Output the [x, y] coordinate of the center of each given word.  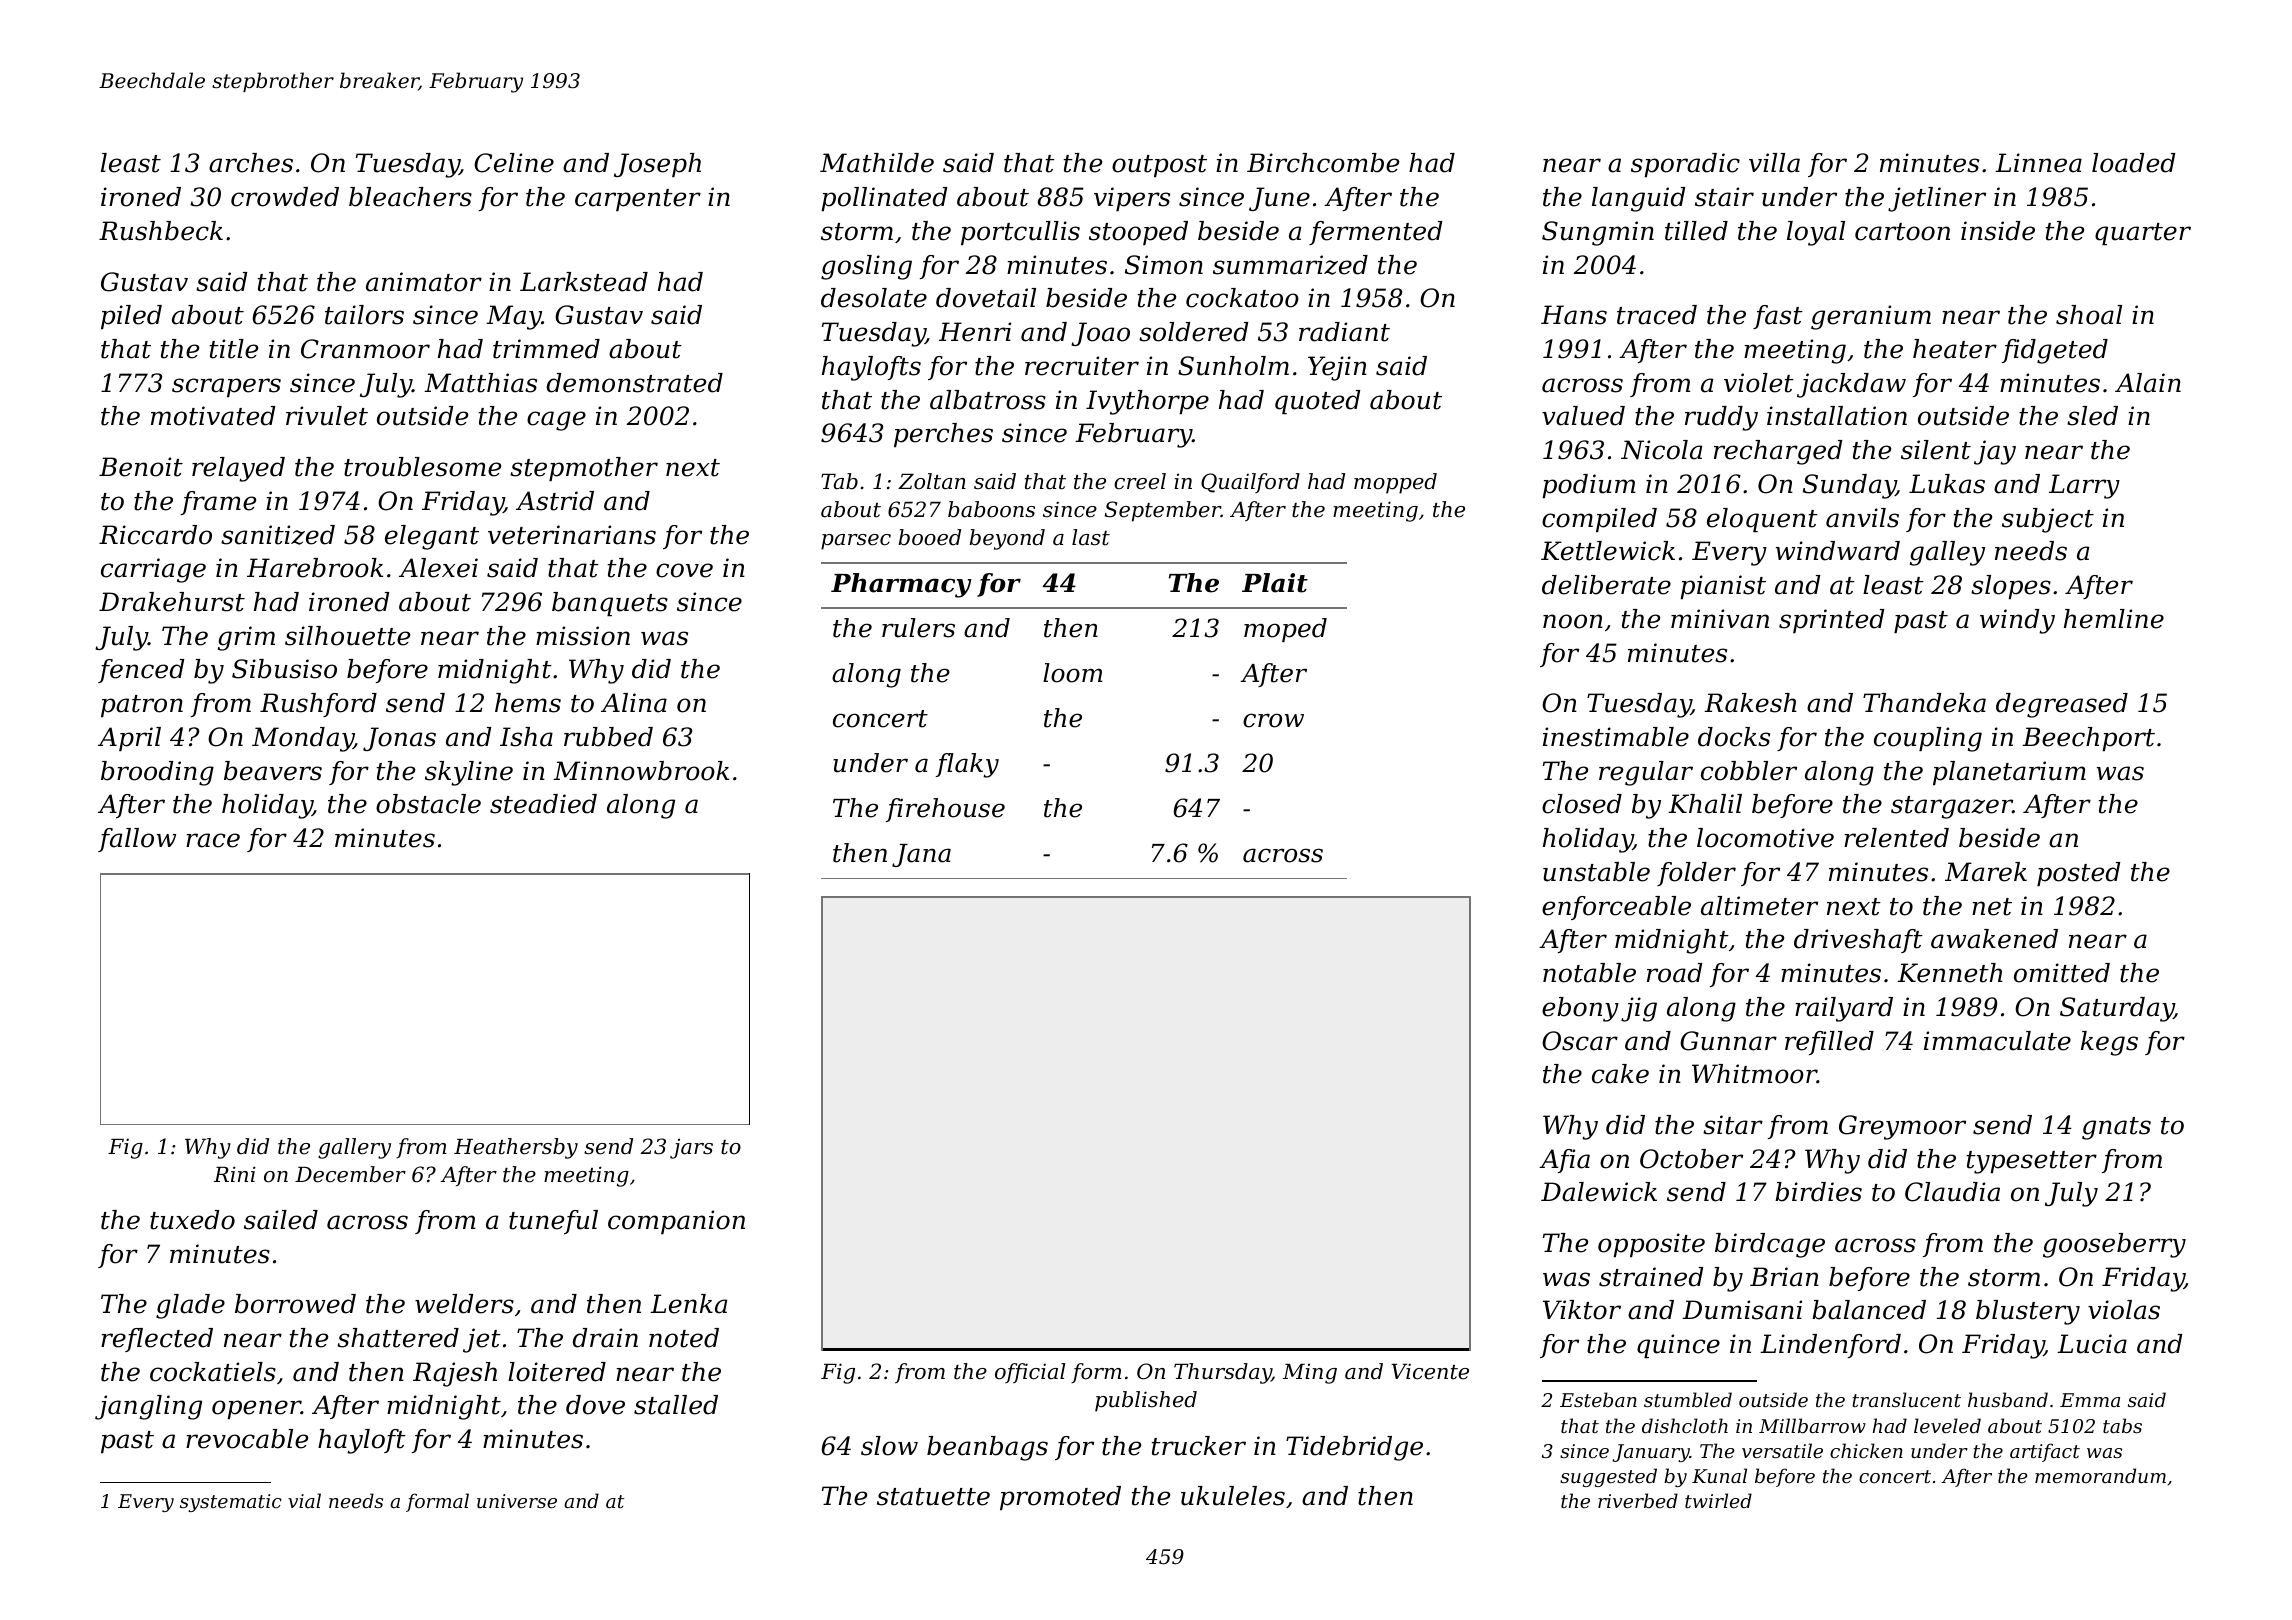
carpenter [638, 200]
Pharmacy [901, 585]
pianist [1723, 587]
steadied [543, 804]
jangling [148, 1407]
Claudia [1952, 1192]
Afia [1564, 1161]
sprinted [1831, 621]
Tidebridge [1354, 1448]
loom [1073, 673]
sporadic [1685, 165]
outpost [1159, 166]
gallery [354, 1148]
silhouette [347, 636]
